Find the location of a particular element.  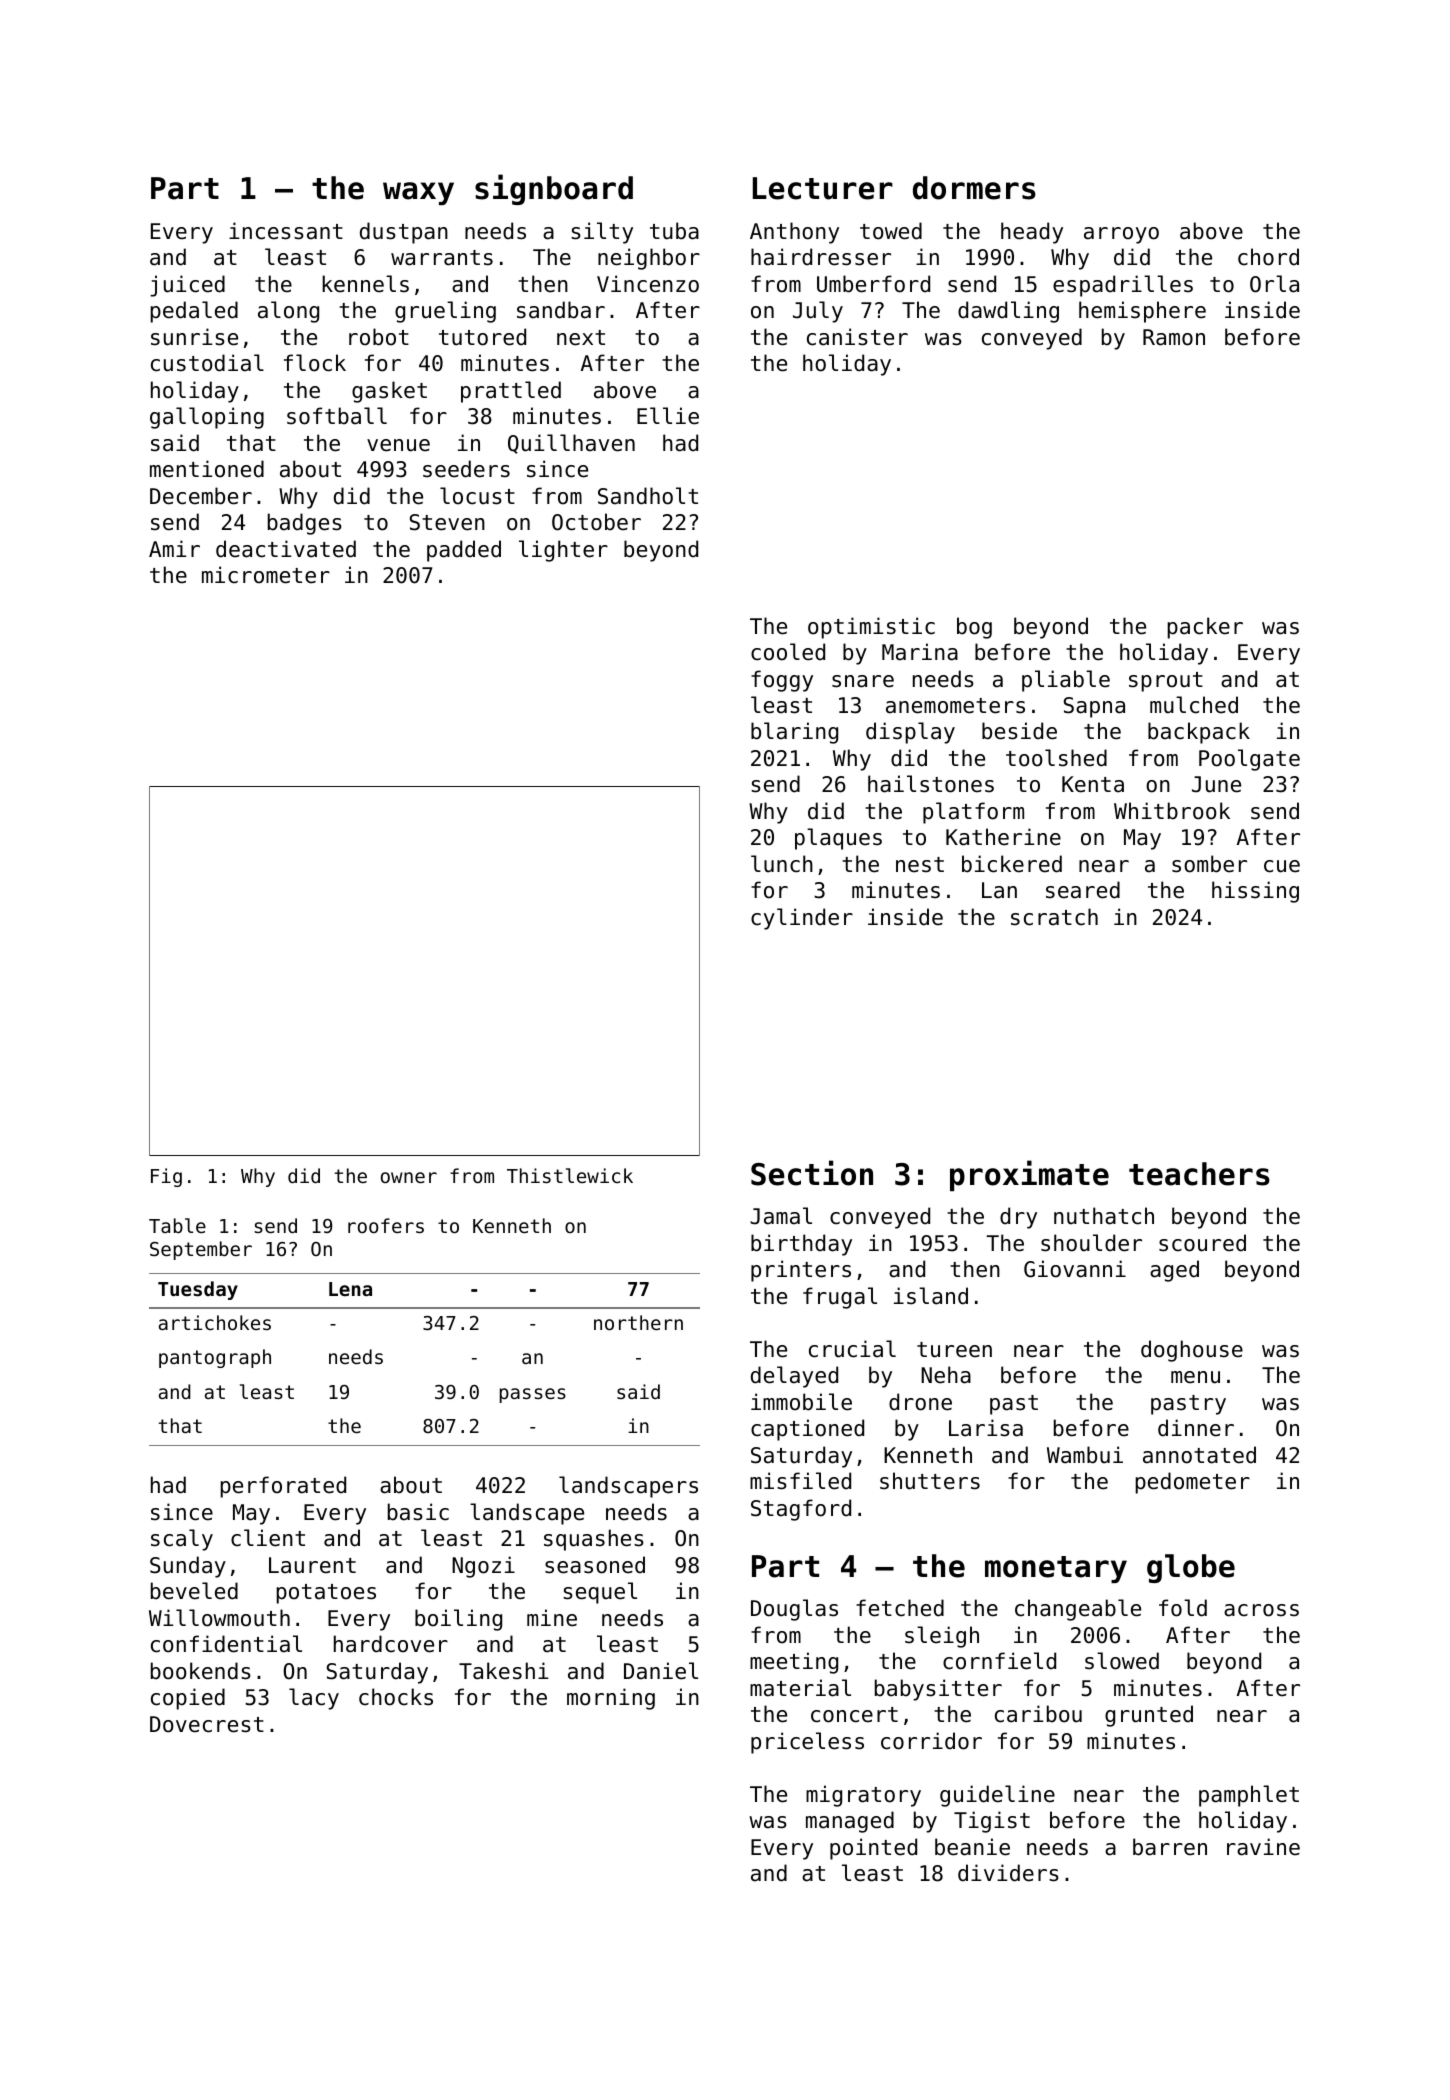

ravine is located at coordinates (1263, 1847).
